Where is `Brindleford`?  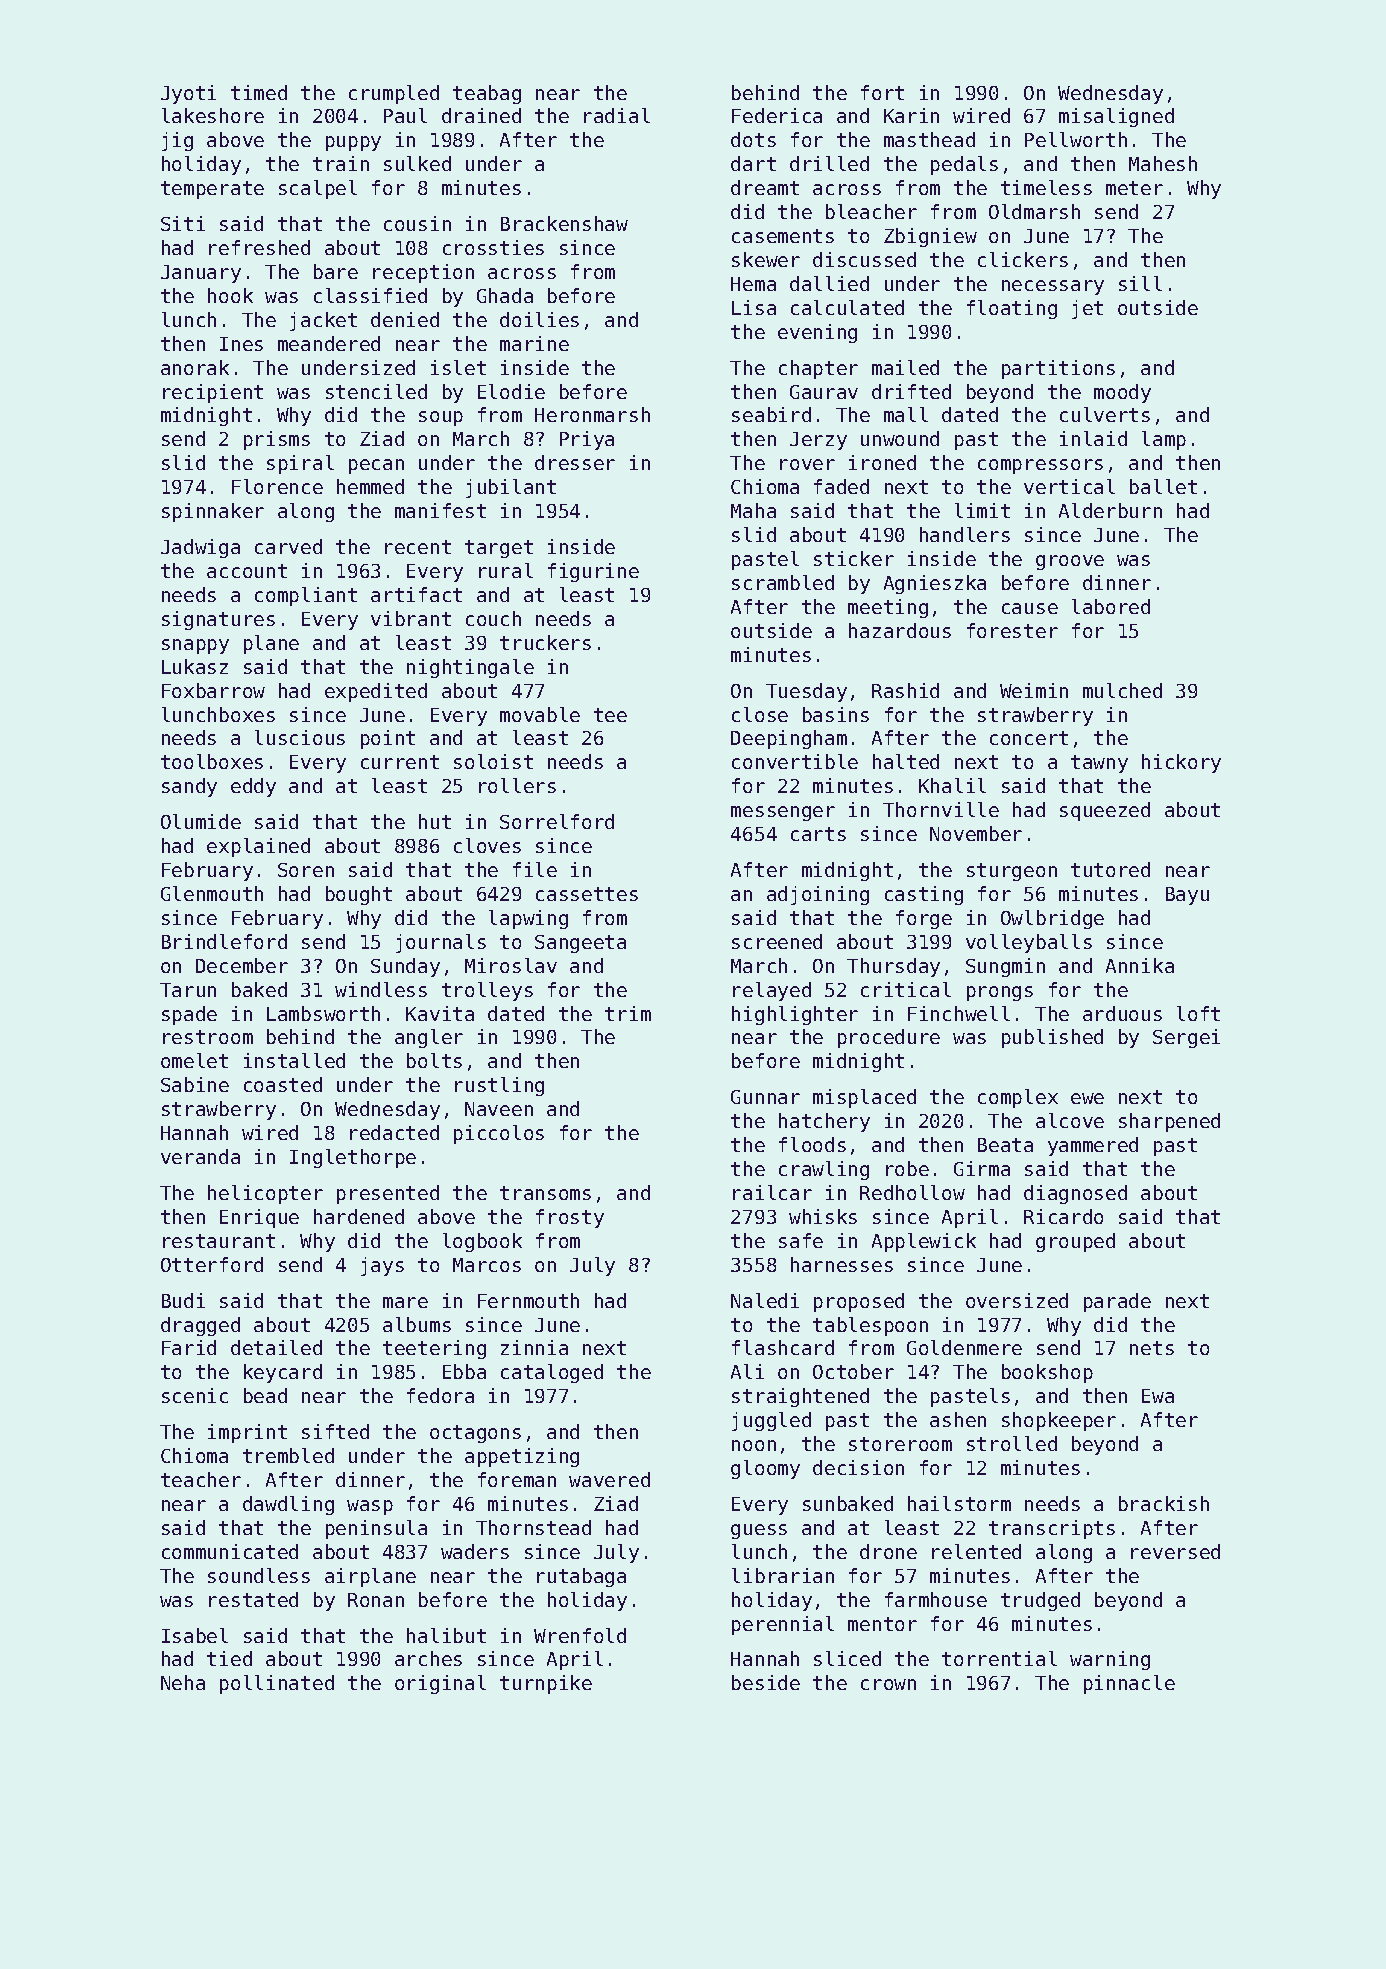 Brindleford is located at coordinates (224, 941).
